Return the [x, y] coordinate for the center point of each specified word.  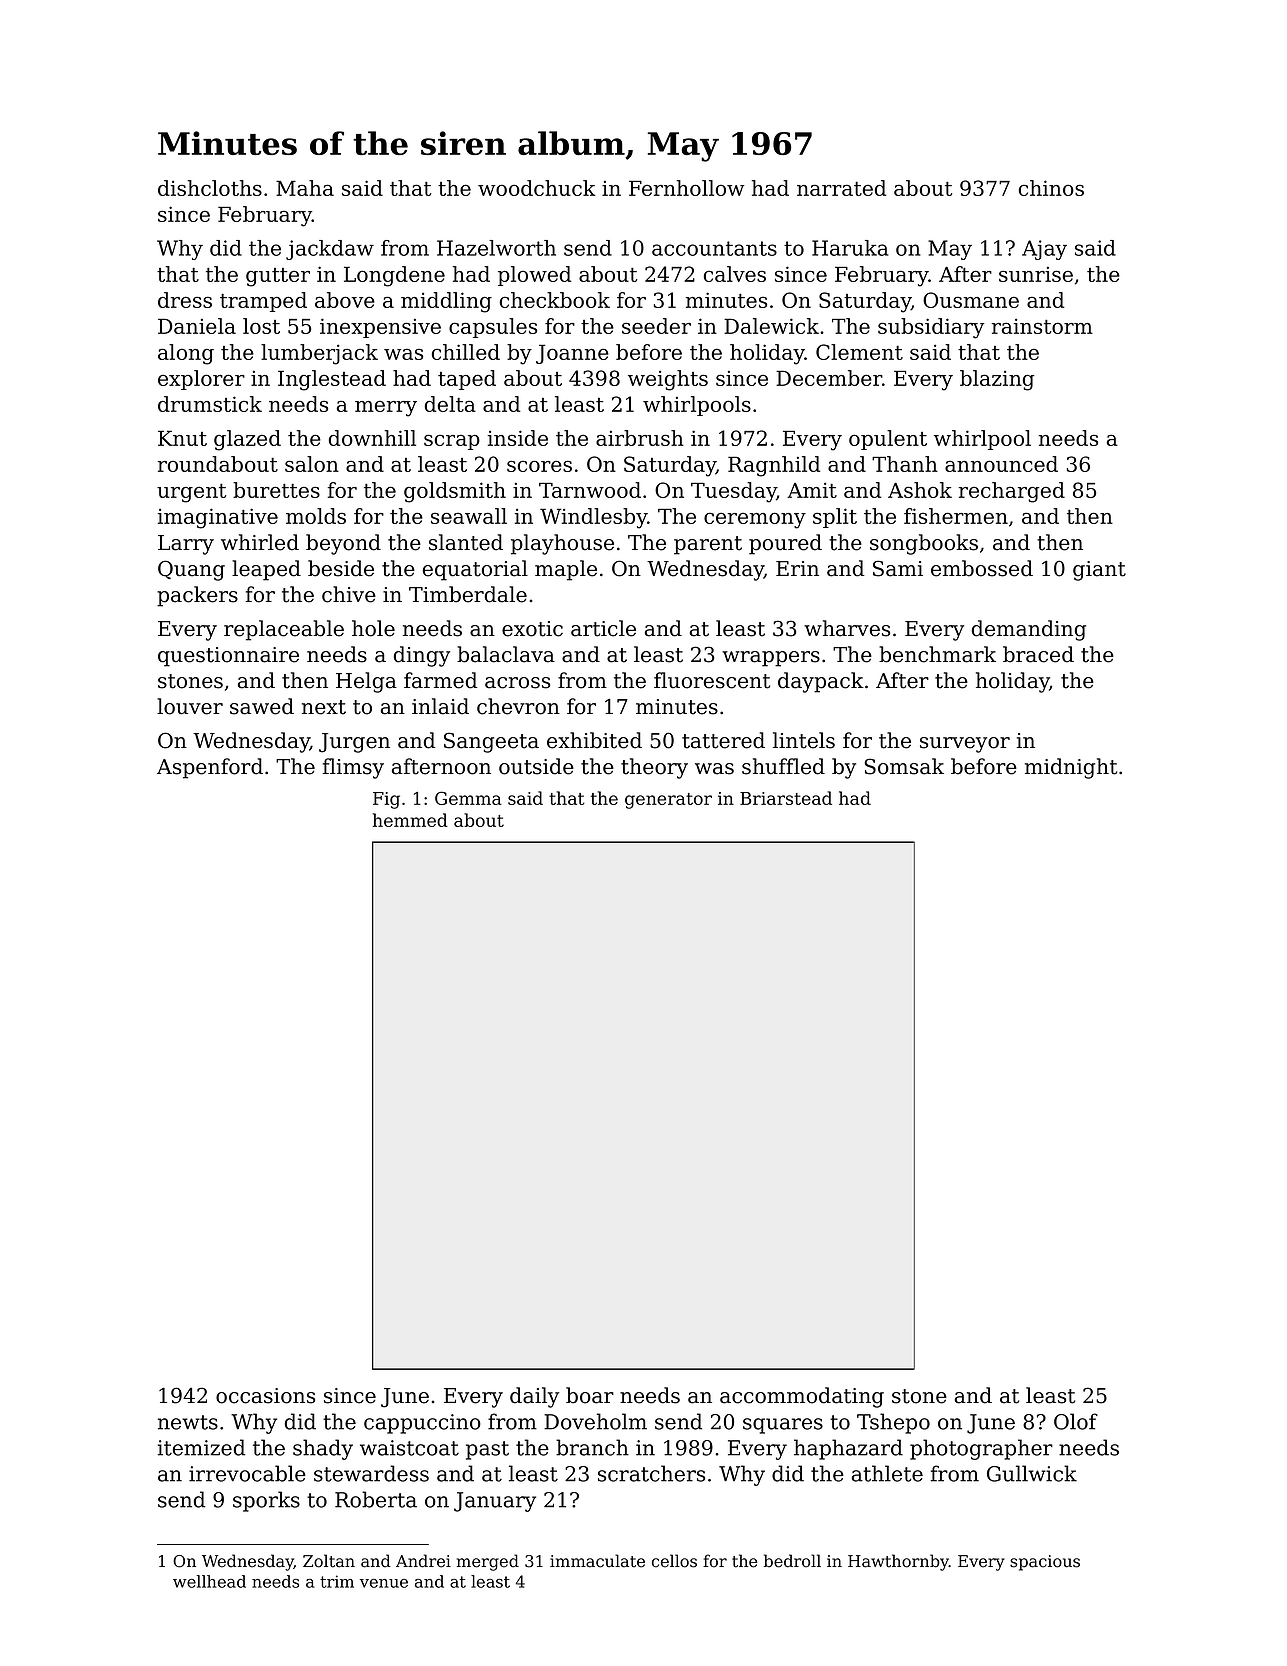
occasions [265, 1396]
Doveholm [595, 1421]
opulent [888, 440]
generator [668, 801]
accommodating [802, 1397]
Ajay [1044, 250]
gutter [278, 277]
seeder [656, 326]
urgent [191, 493]
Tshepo [893, 1423]
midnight [1071, 768]
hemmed [410, 820]
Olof [1076, 1421]
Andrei [423, 1561]
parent [708, 545]
